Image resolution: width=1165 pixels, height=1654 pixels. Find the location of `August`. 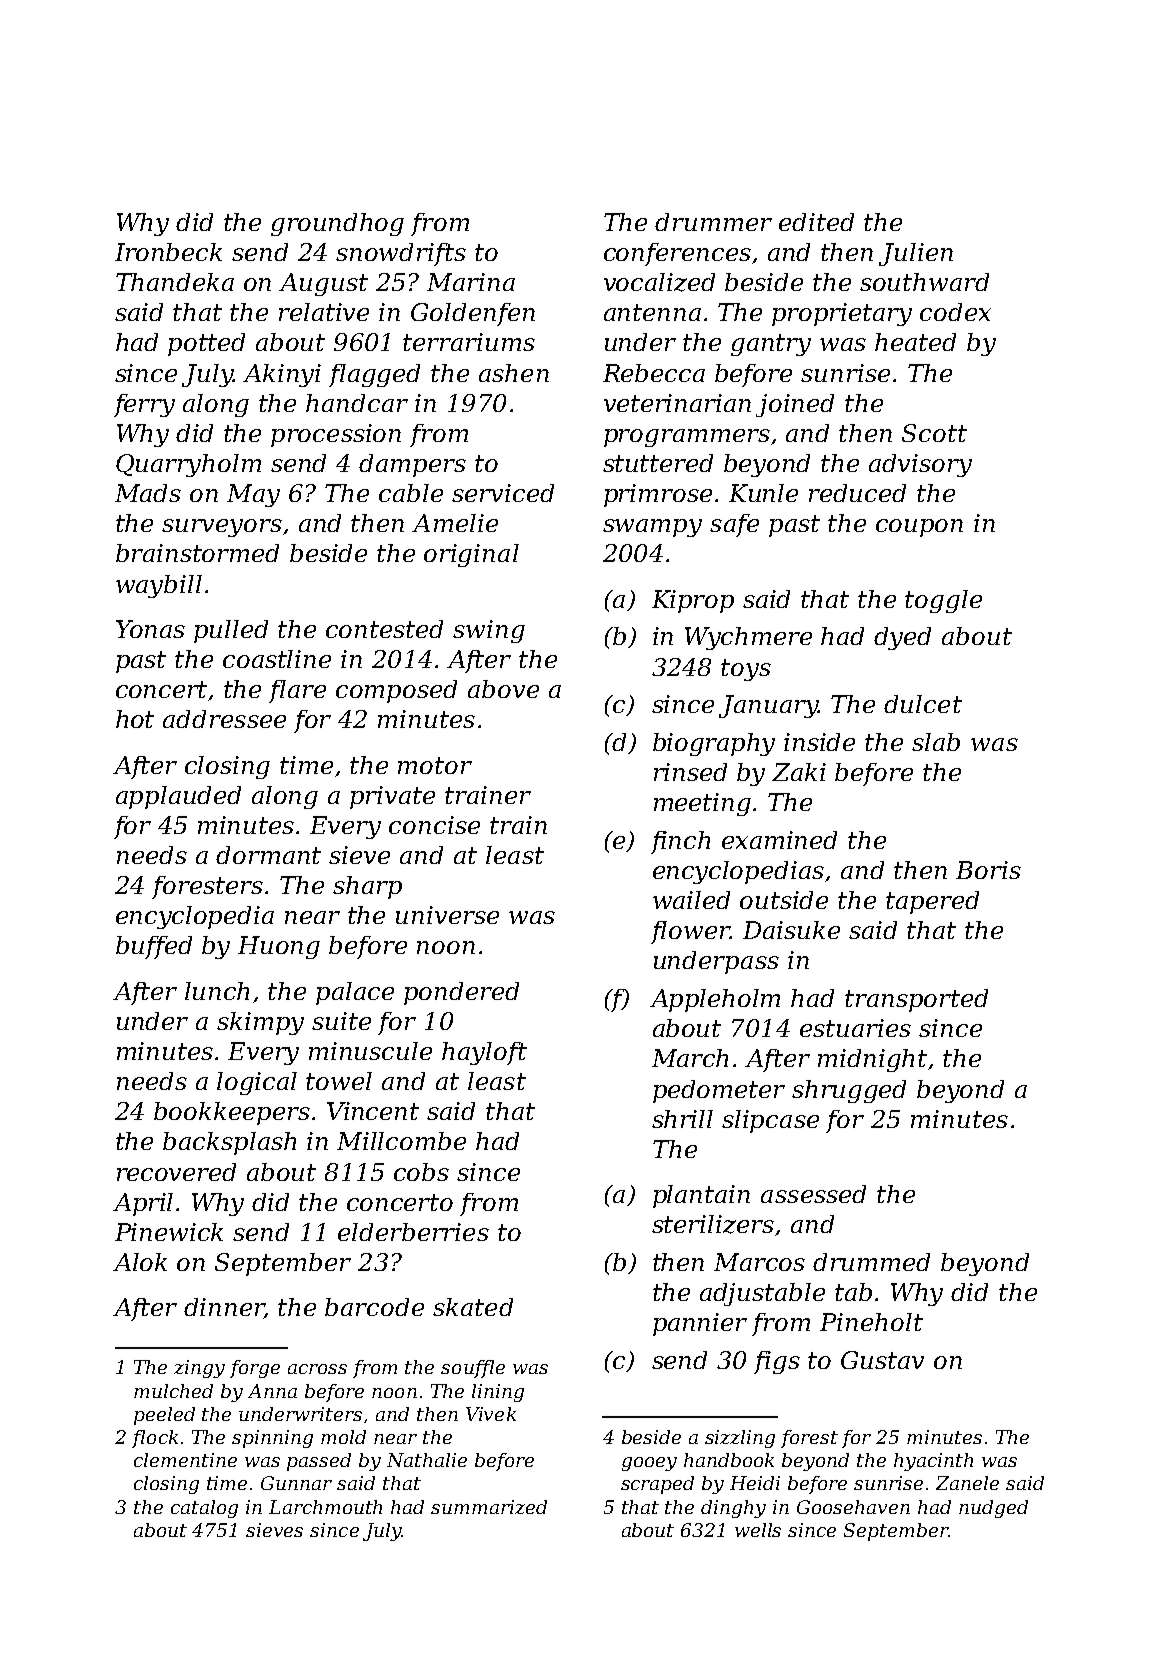

August is located at coordinates (323, 284).
